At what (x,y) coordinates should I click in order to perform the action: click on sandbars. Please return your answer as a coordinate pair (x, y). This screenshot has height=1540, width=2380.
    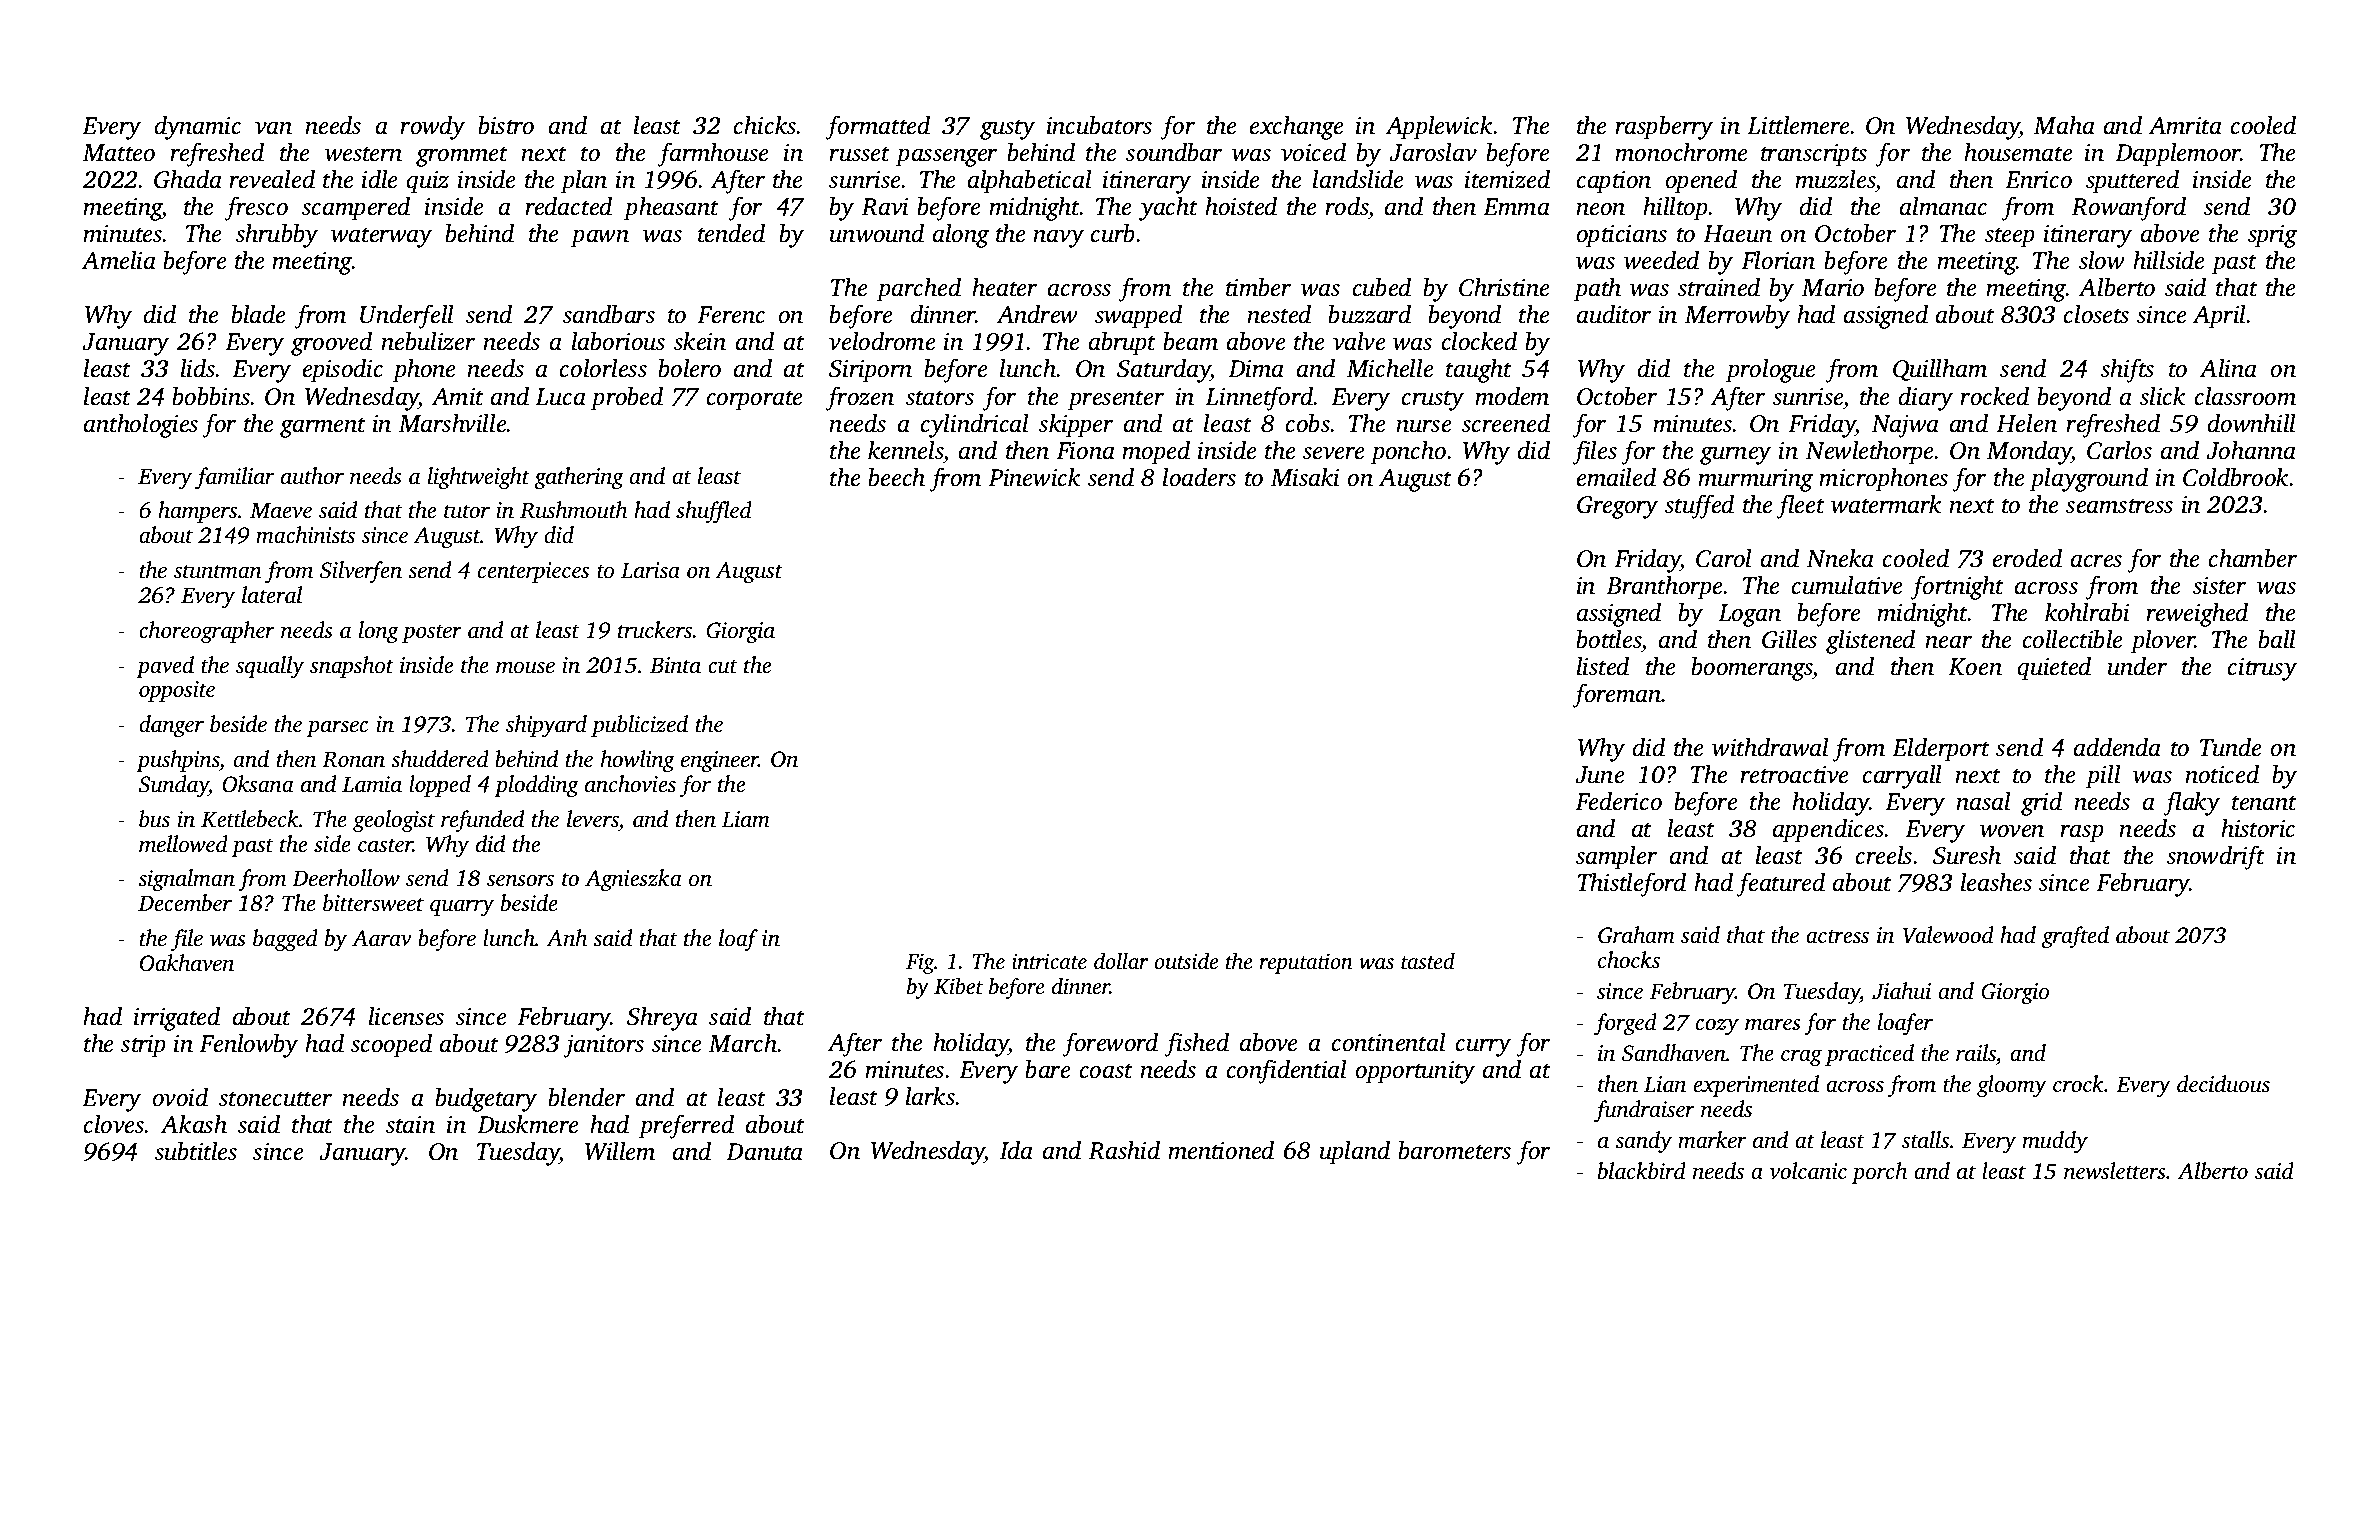
    Looking at the image, I should click on (609, 314).
